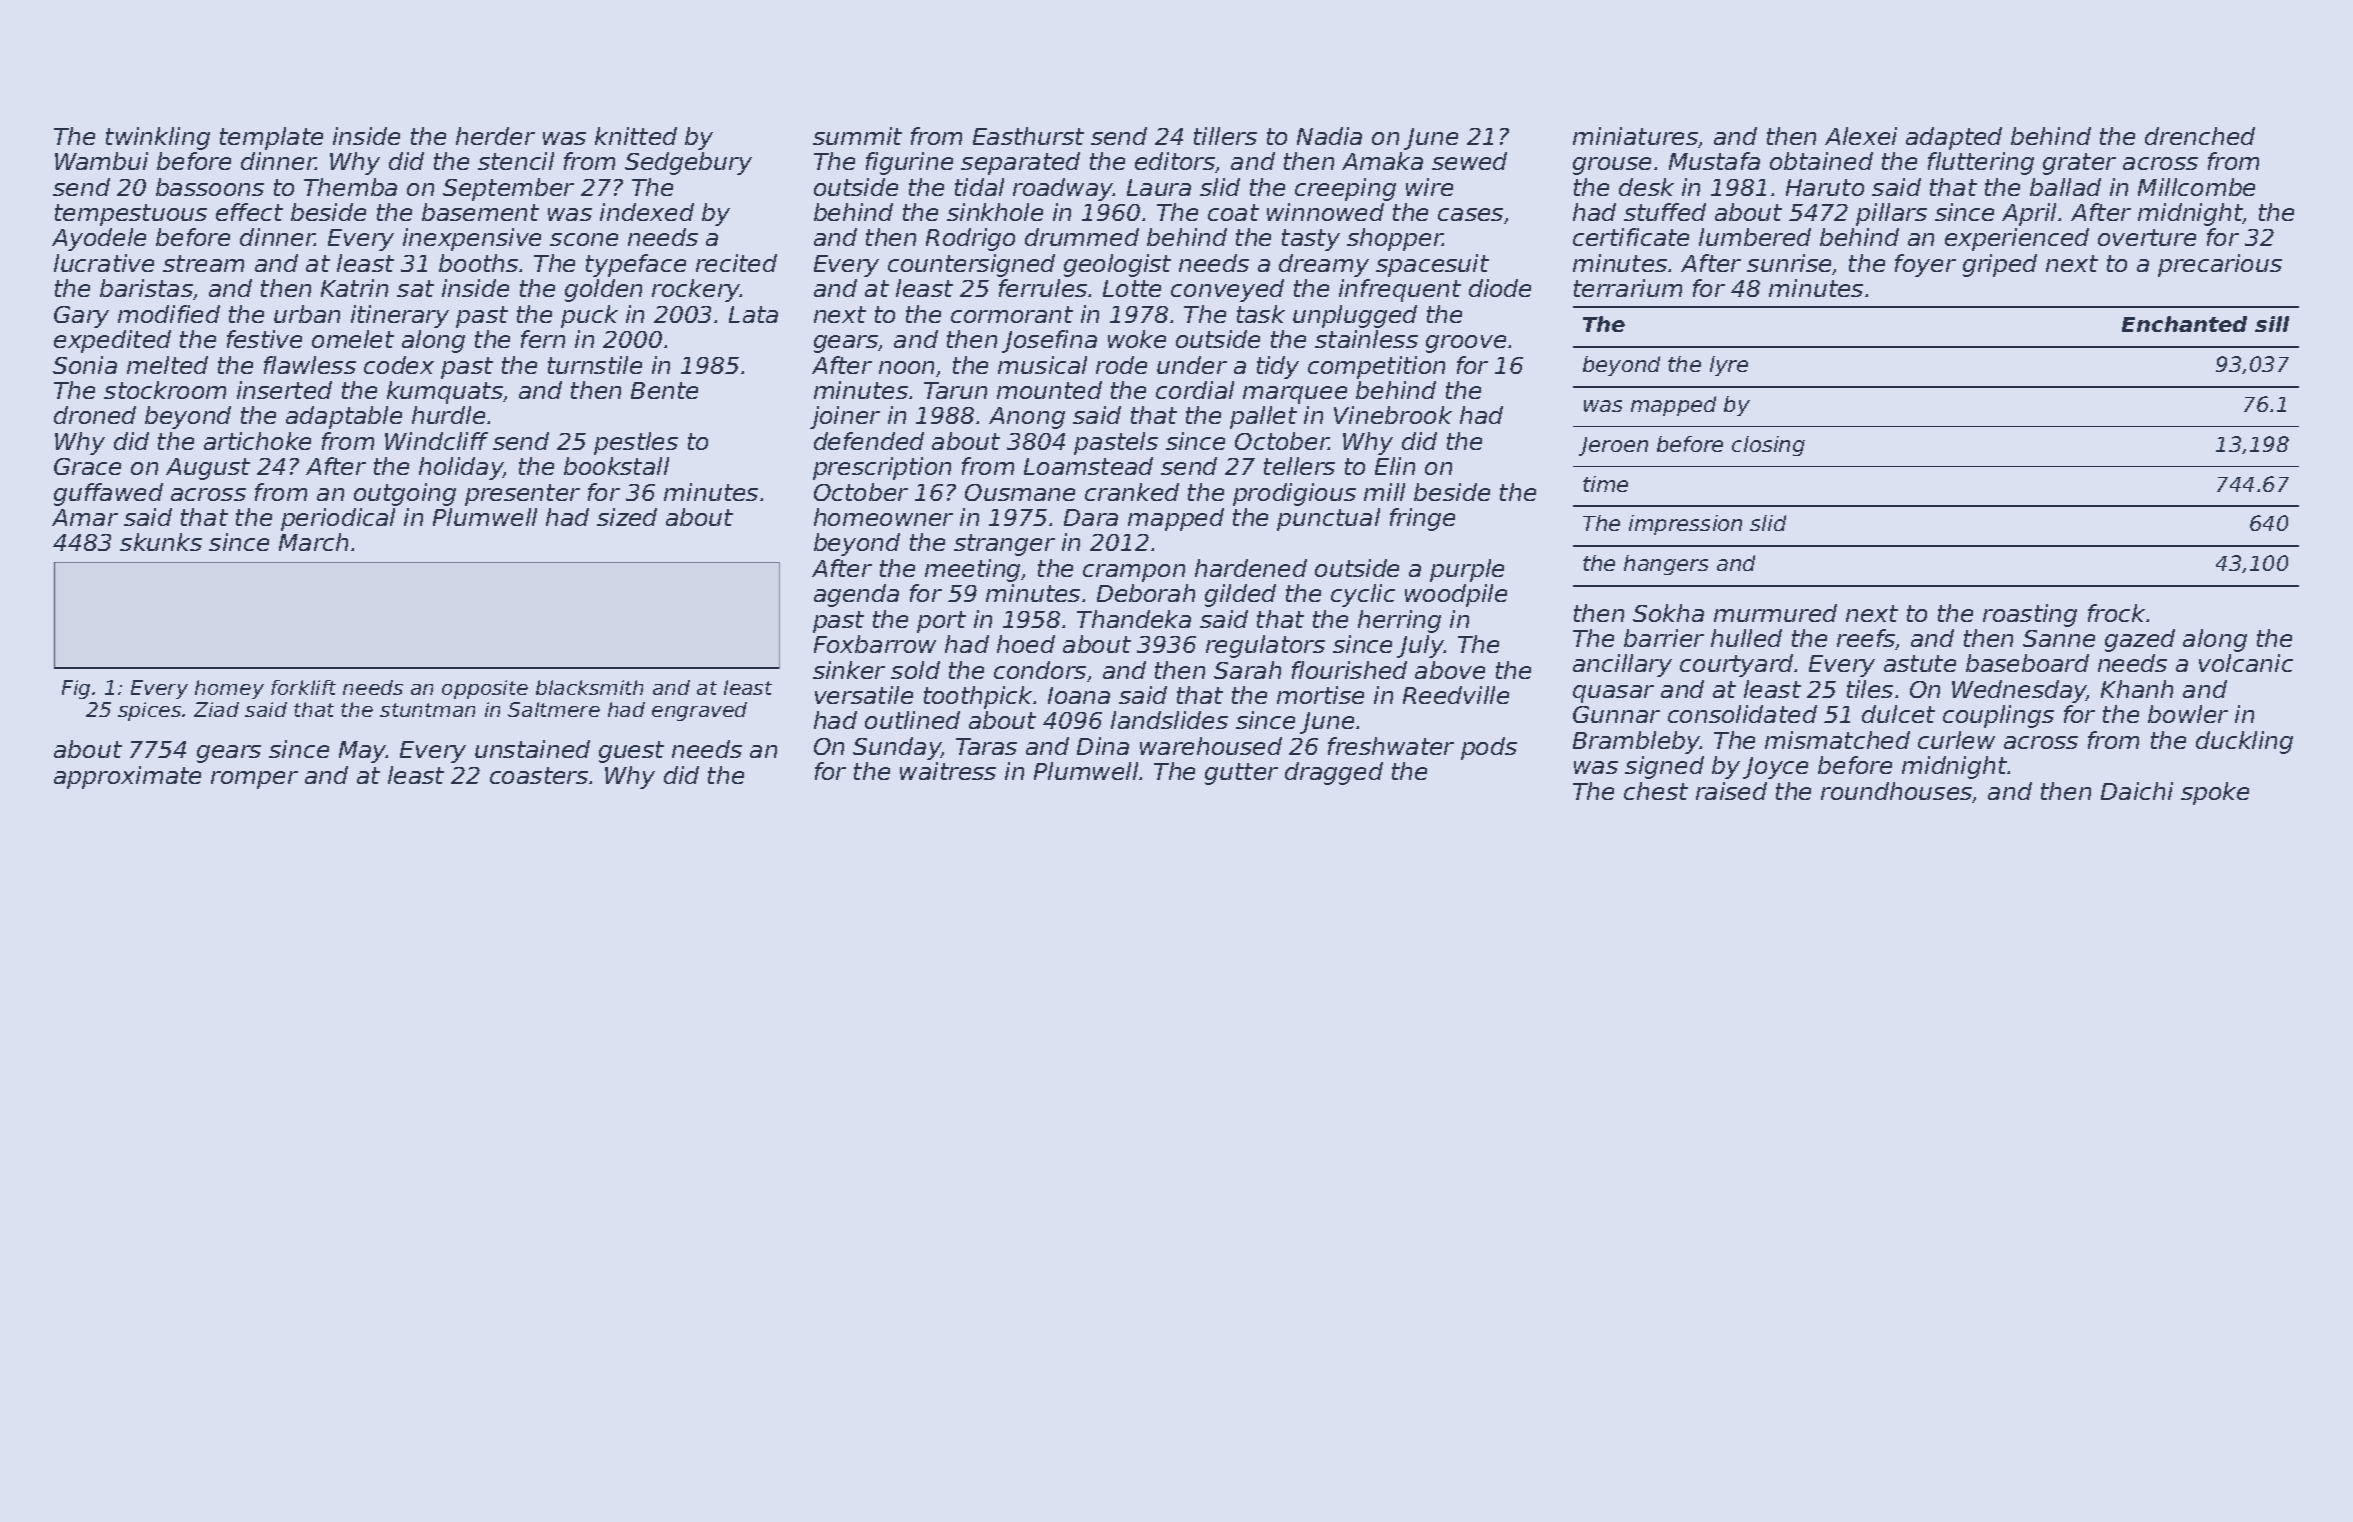 The height and width of the image is (1522, 2353). I want to click on precarious, so click(2220, 265).
